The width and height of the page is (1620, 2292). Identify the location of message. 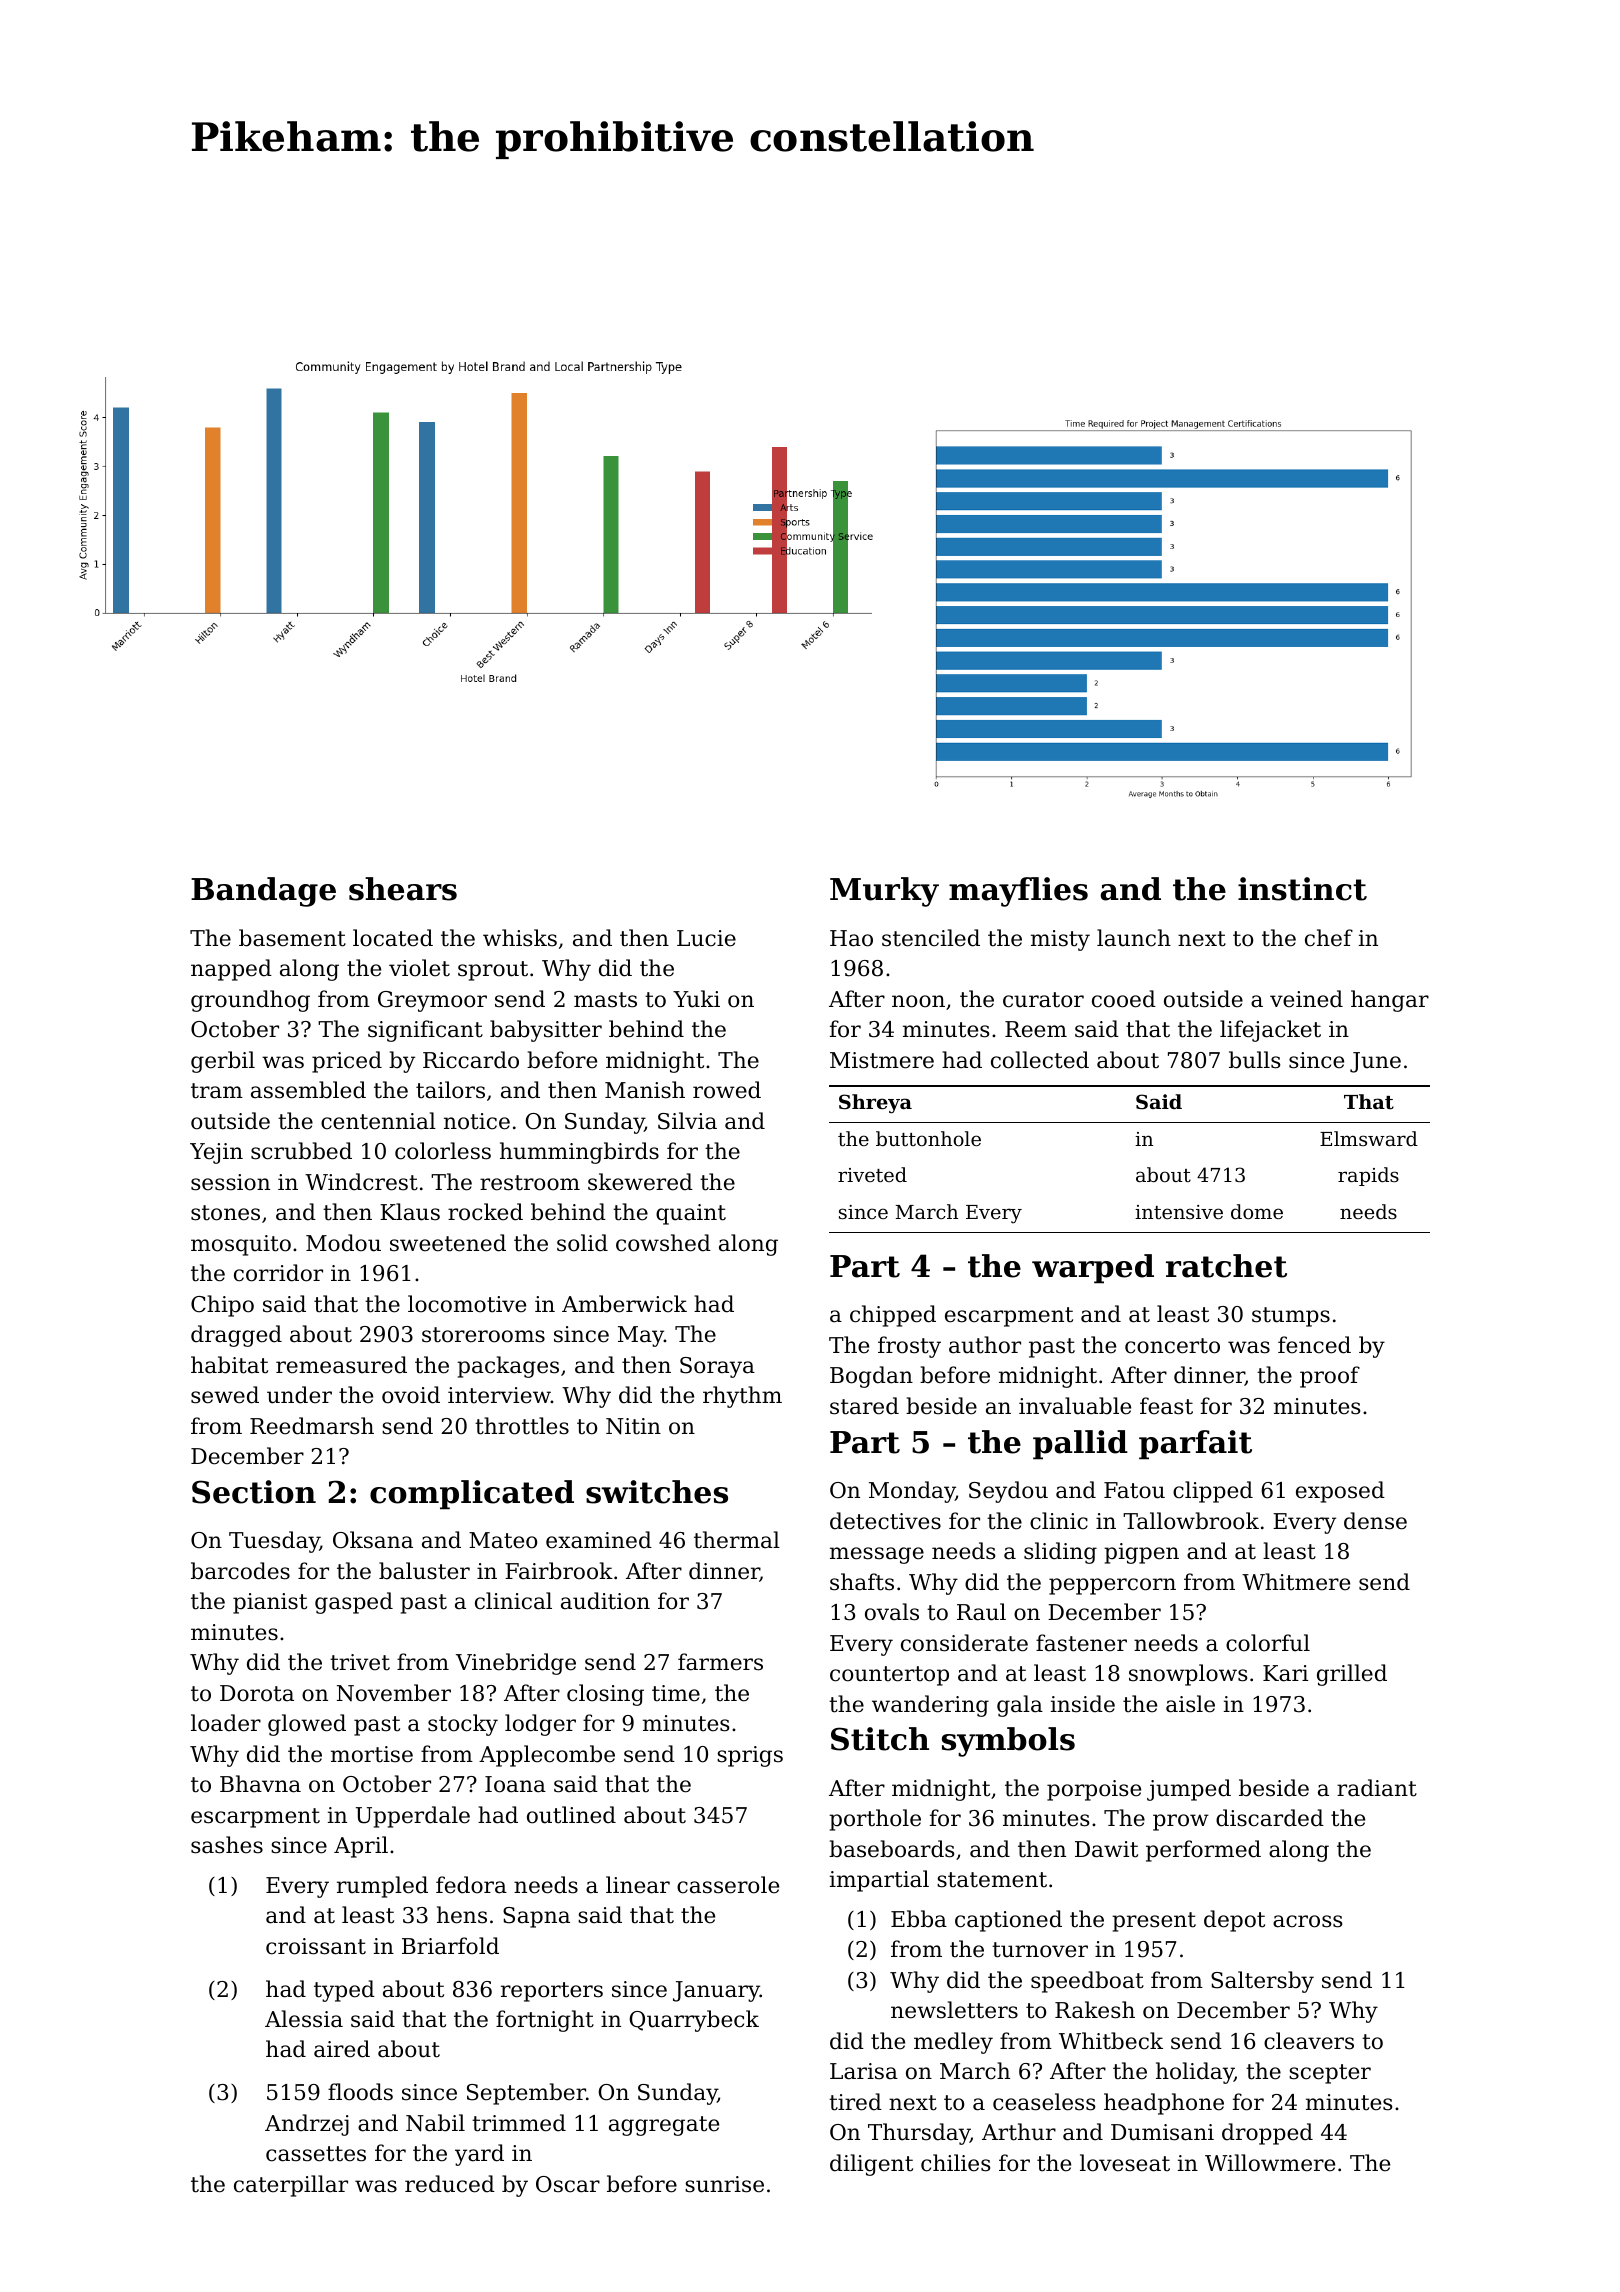
(877, 1555).
